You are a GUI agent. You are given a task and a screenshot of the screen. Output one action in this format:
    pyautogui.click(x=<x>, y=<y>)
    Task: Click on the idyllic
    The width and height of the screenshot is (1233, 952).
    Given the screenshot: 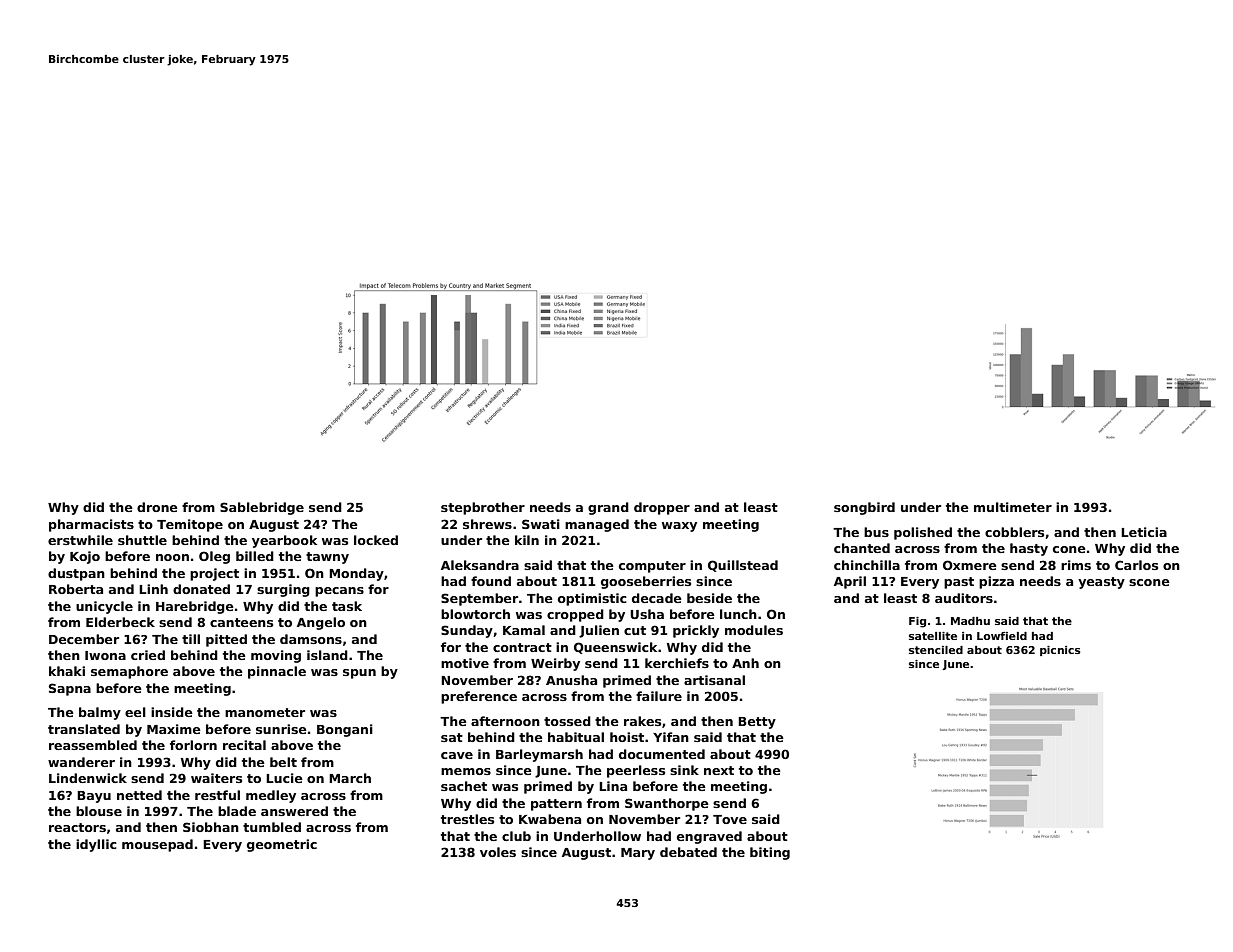 What is the action you would take?
    pyautogui.click(x=96, y=845)
